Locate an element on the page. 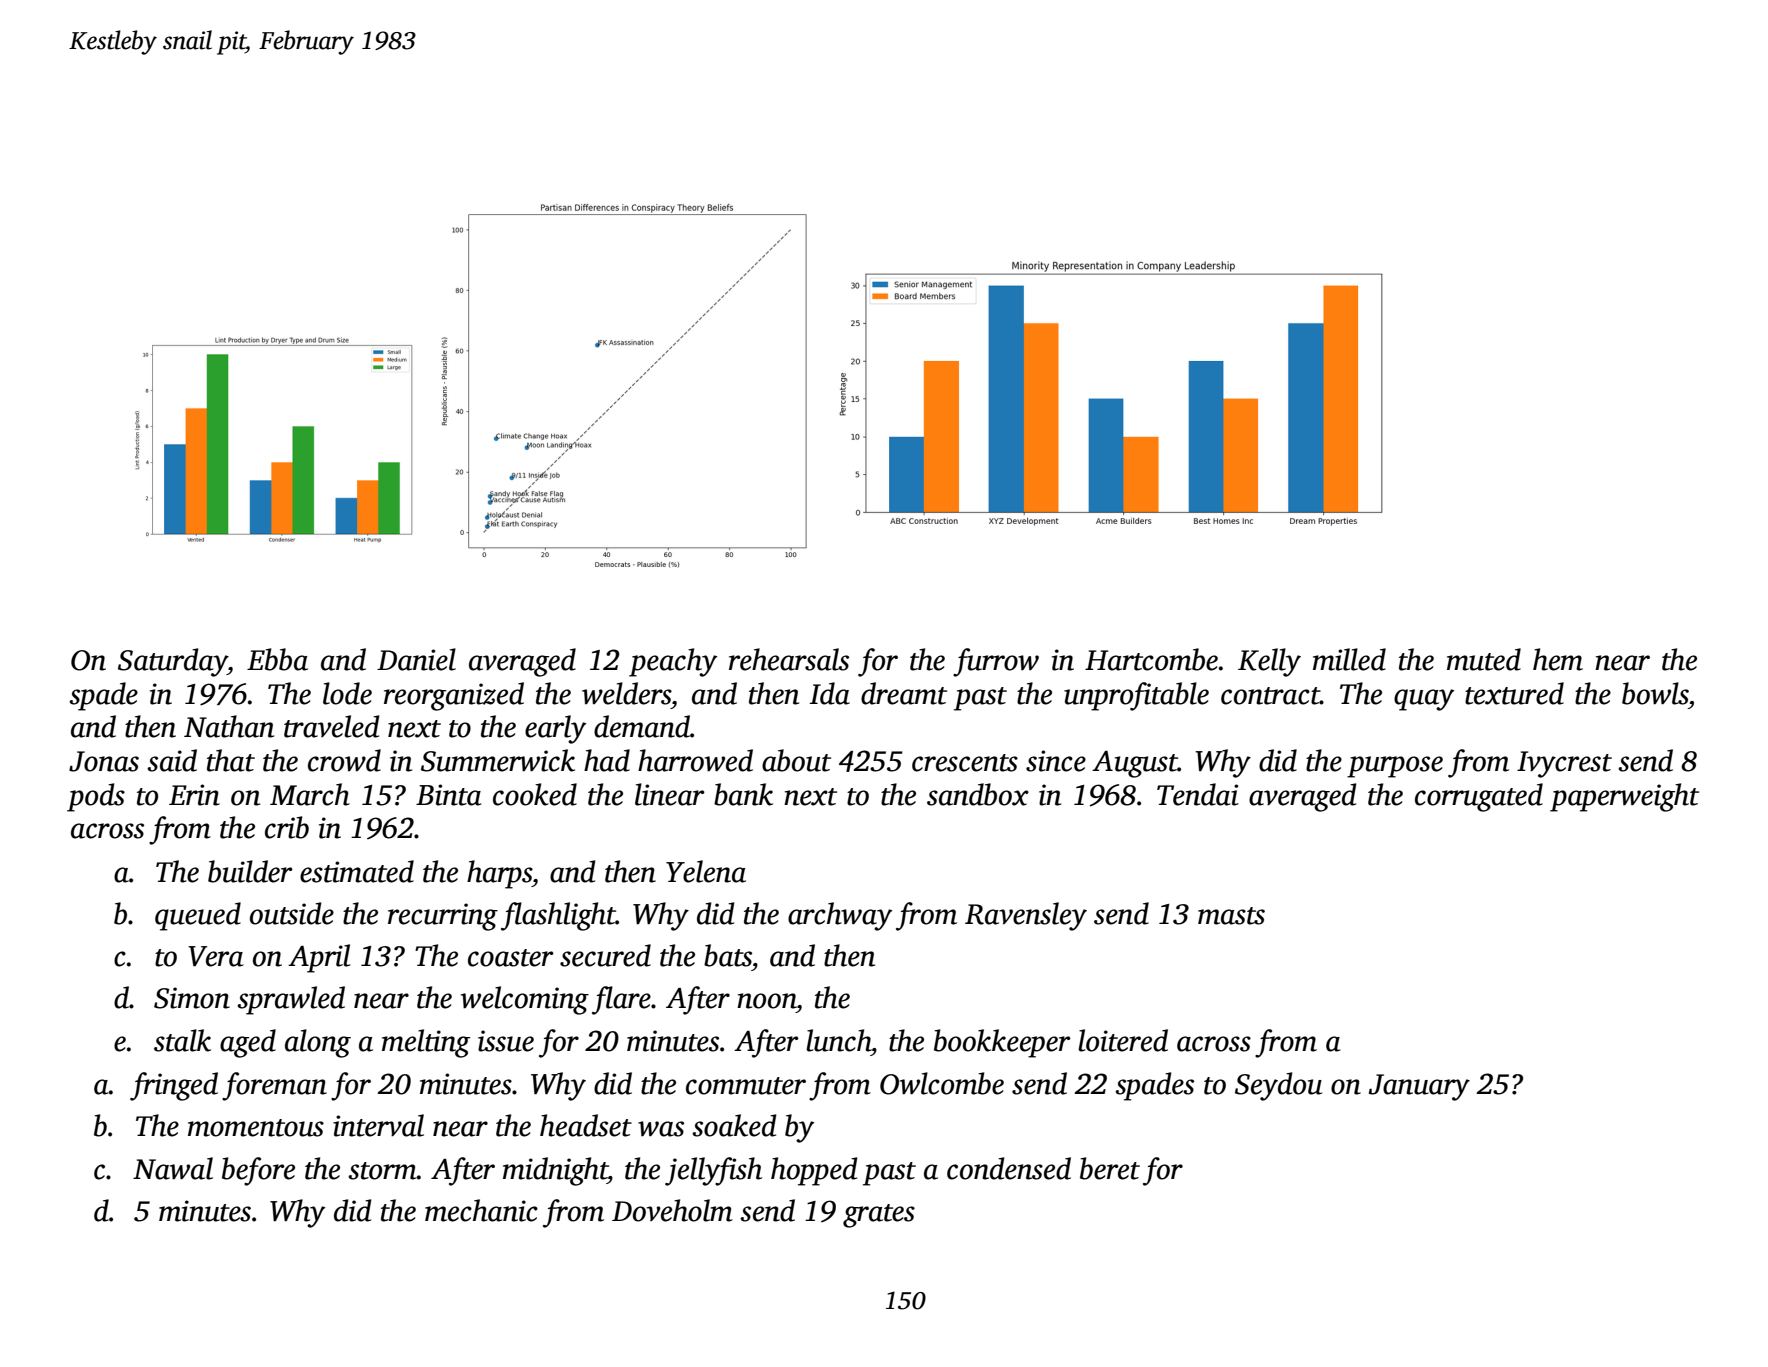 The width and height of the image is (1768, 1367). about is located at coordinates (796, 760).
